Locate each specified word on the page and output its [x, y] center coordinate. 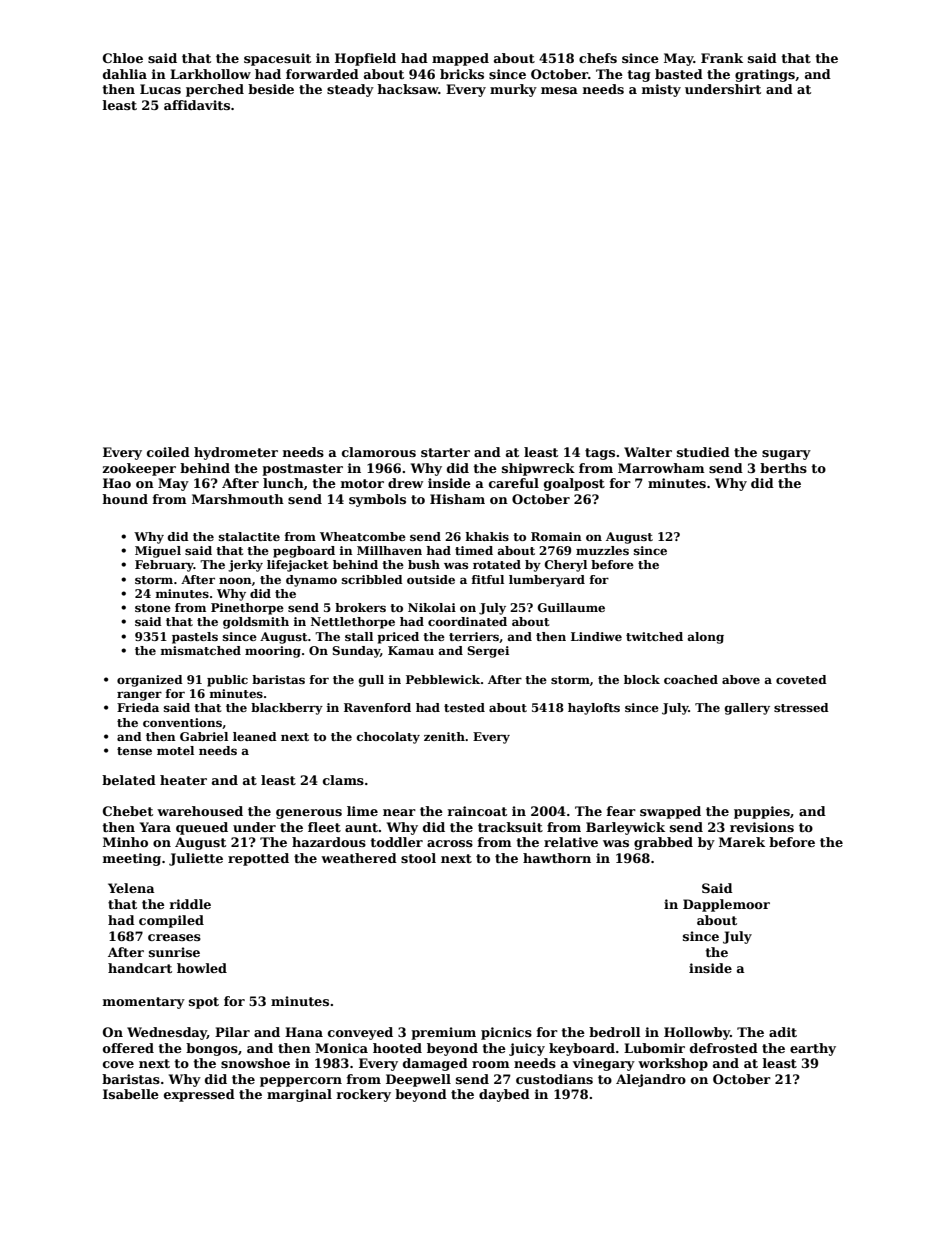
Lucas [160, 89]
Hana [304, 1032]
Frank [722, 58]
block [642, 679]
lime [362, 811]
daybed [504, 1095]
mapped [460, 59]
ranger [139, 696]
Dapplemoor [726, 905]
